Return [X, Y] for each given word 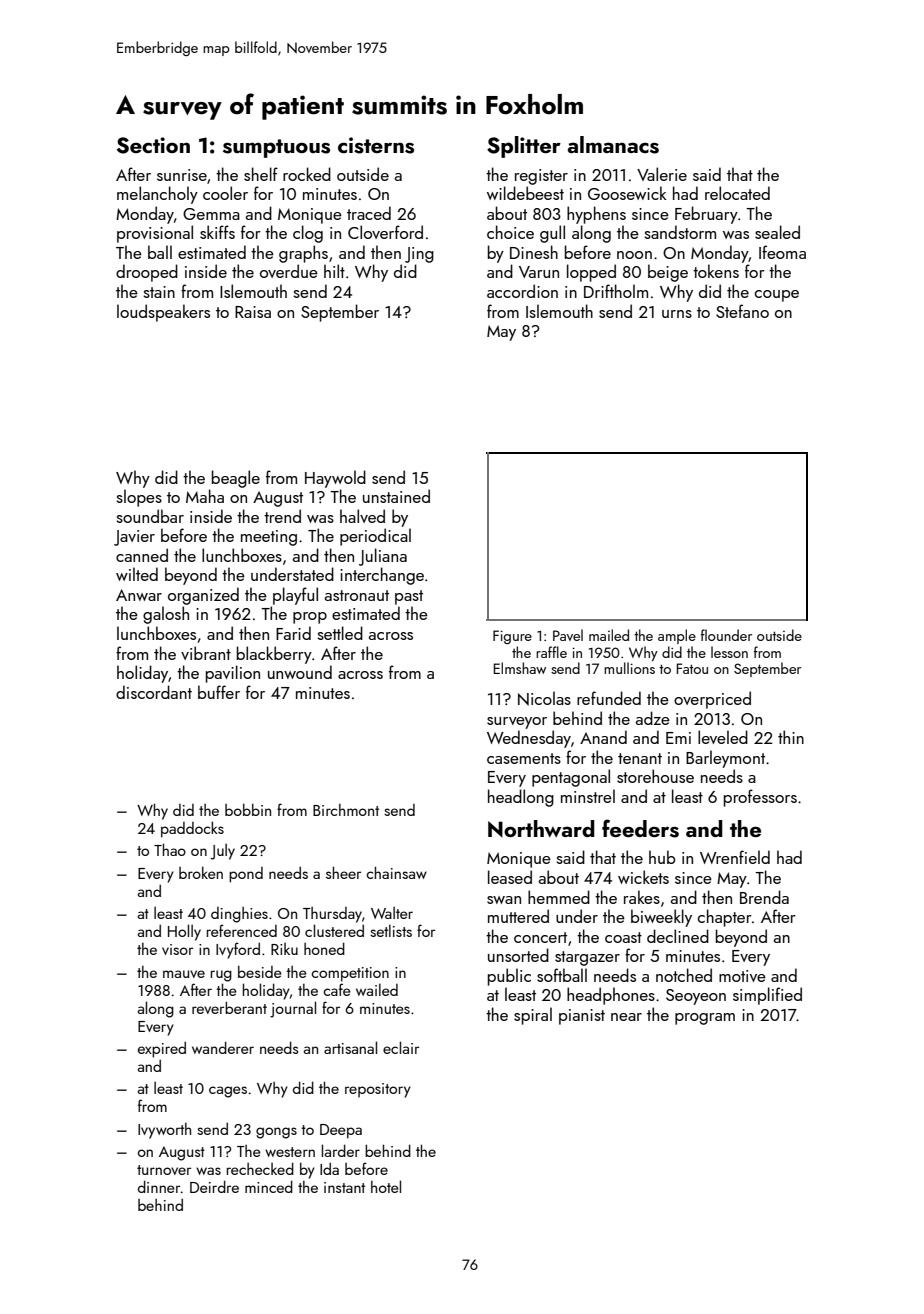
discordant [154, 692]
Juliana [383, 557]
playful [295, 596]
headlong [521, 798]
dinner [159, 1186]
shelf [261, 174]
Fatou [692, 668]
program [705, 1019]
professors [760, 798]
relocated [737, 193]
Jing [419, 255]
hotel [386, 1186]
